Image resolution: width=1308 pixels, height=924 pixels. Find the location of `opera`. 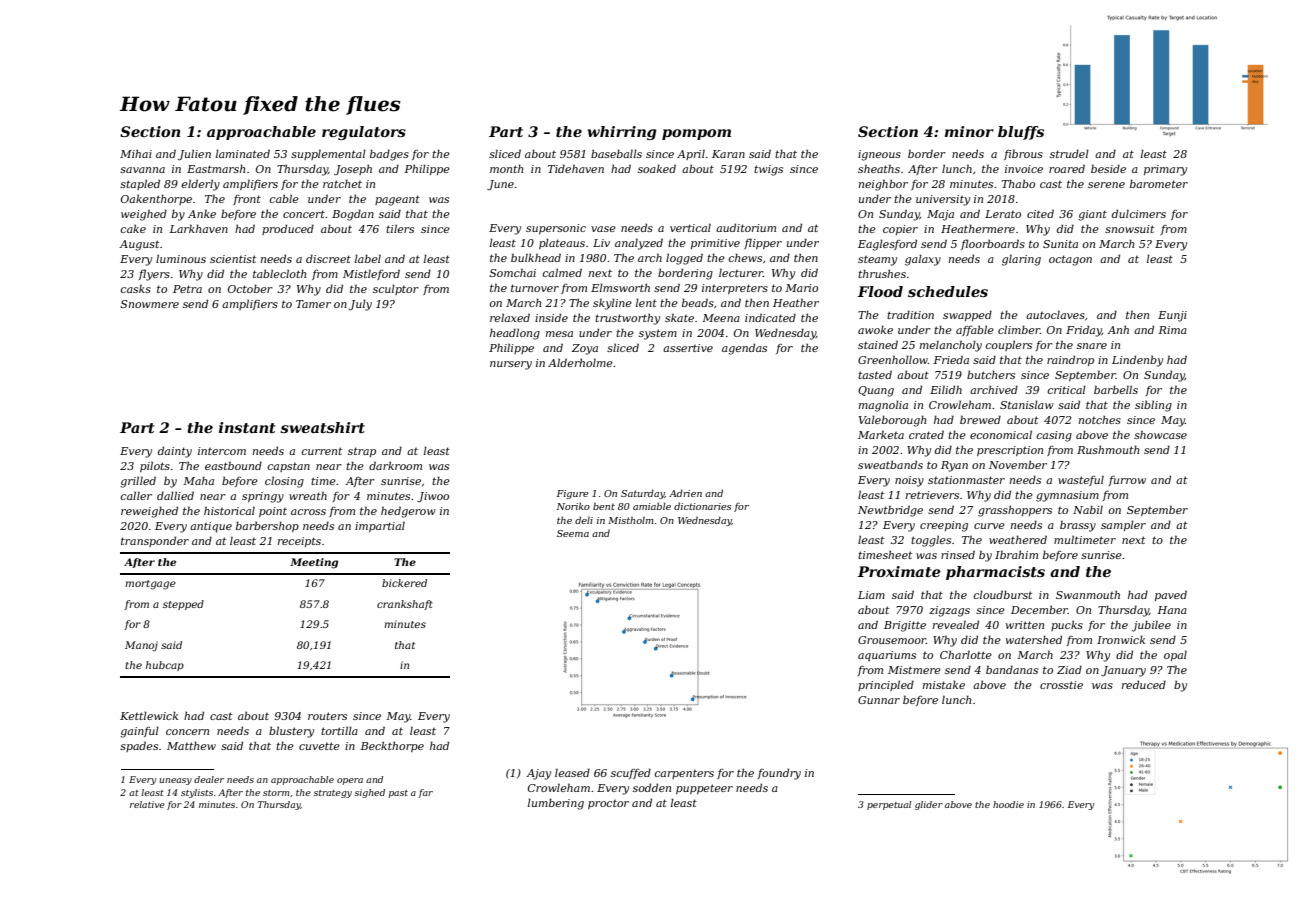

opera is located at coordinates (350, 781).
